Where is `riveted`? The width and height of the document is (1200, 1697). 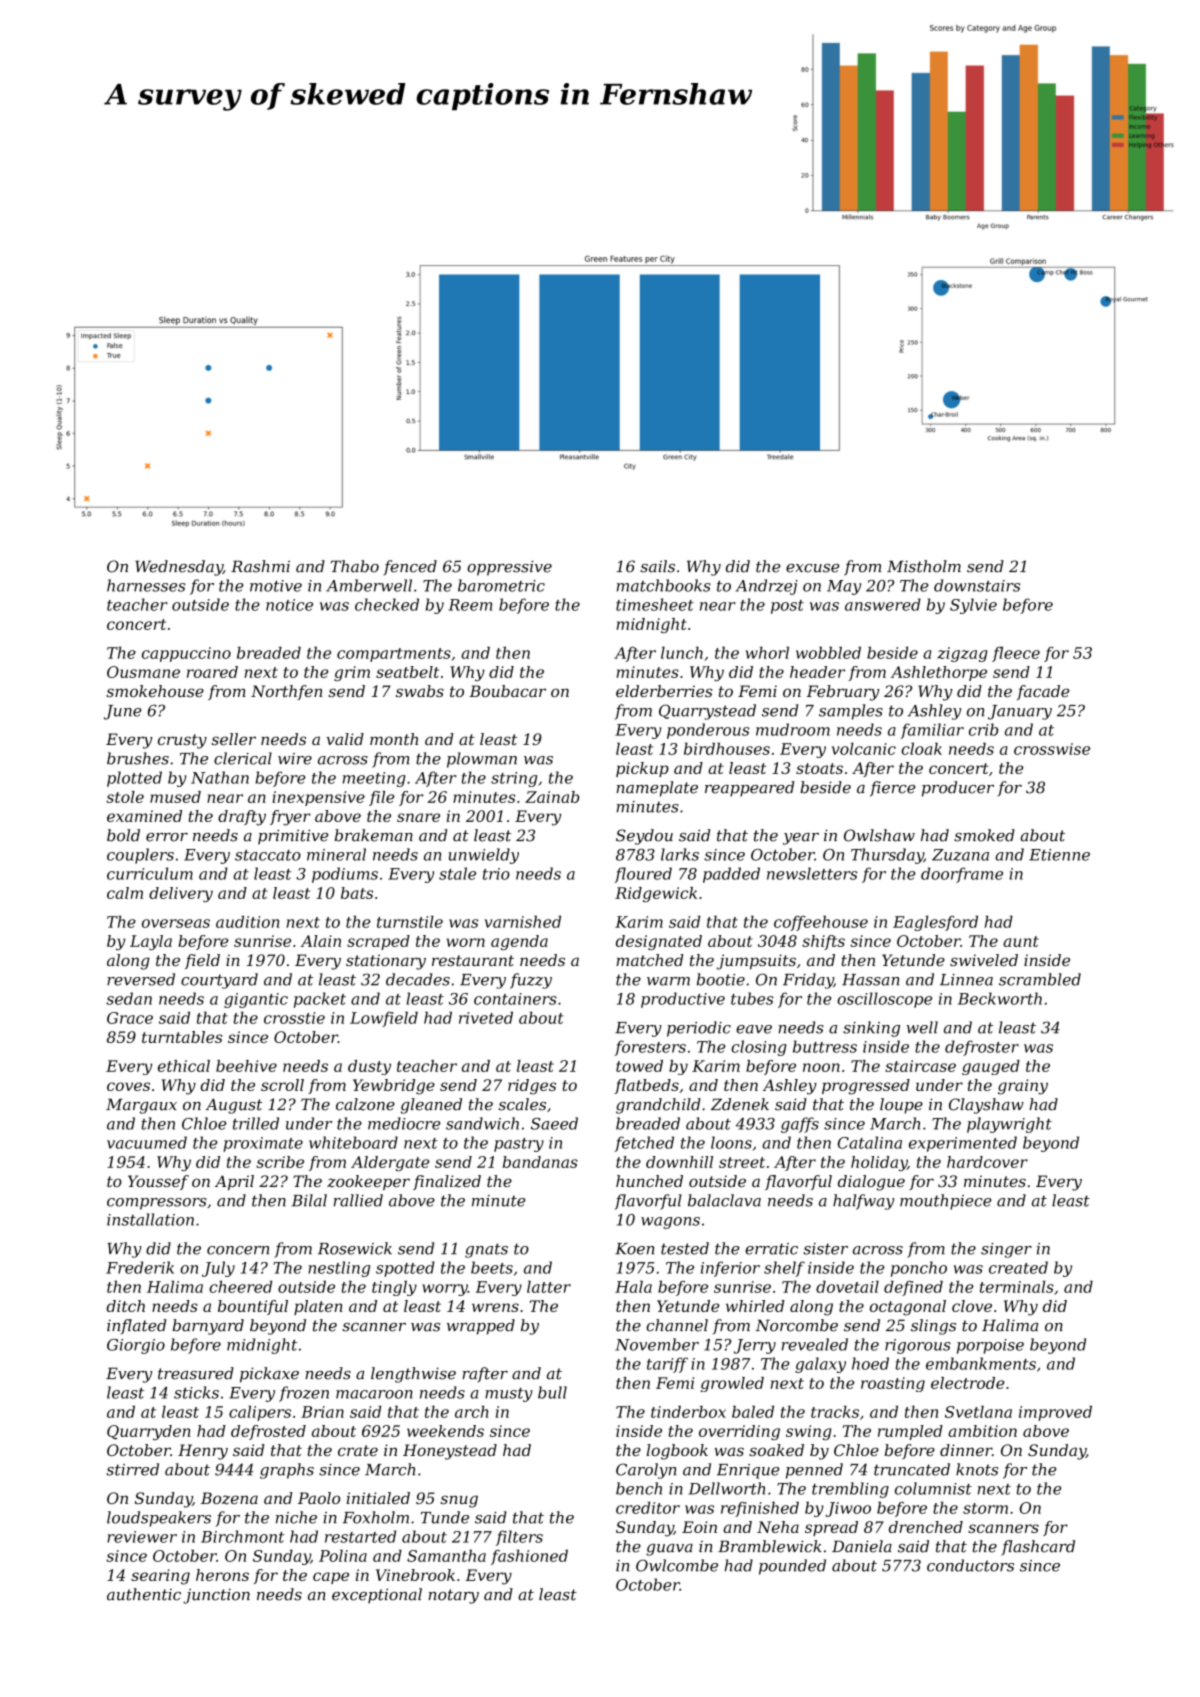
riveted is located at coordinates (486, 1017).
